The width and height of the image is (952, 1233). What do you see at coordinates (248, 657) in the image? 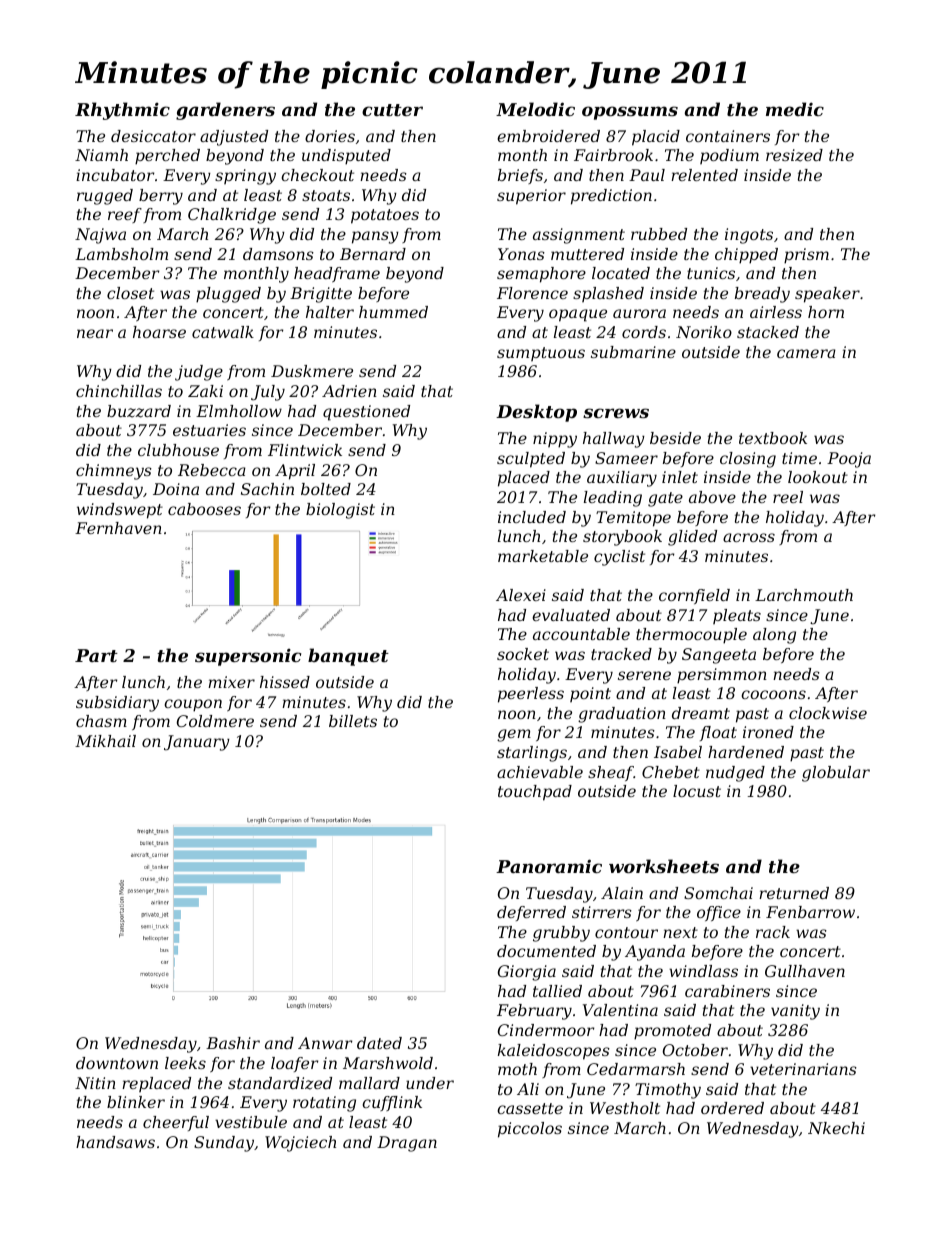
I see `supersonic` at bounding box center [248, 657].
